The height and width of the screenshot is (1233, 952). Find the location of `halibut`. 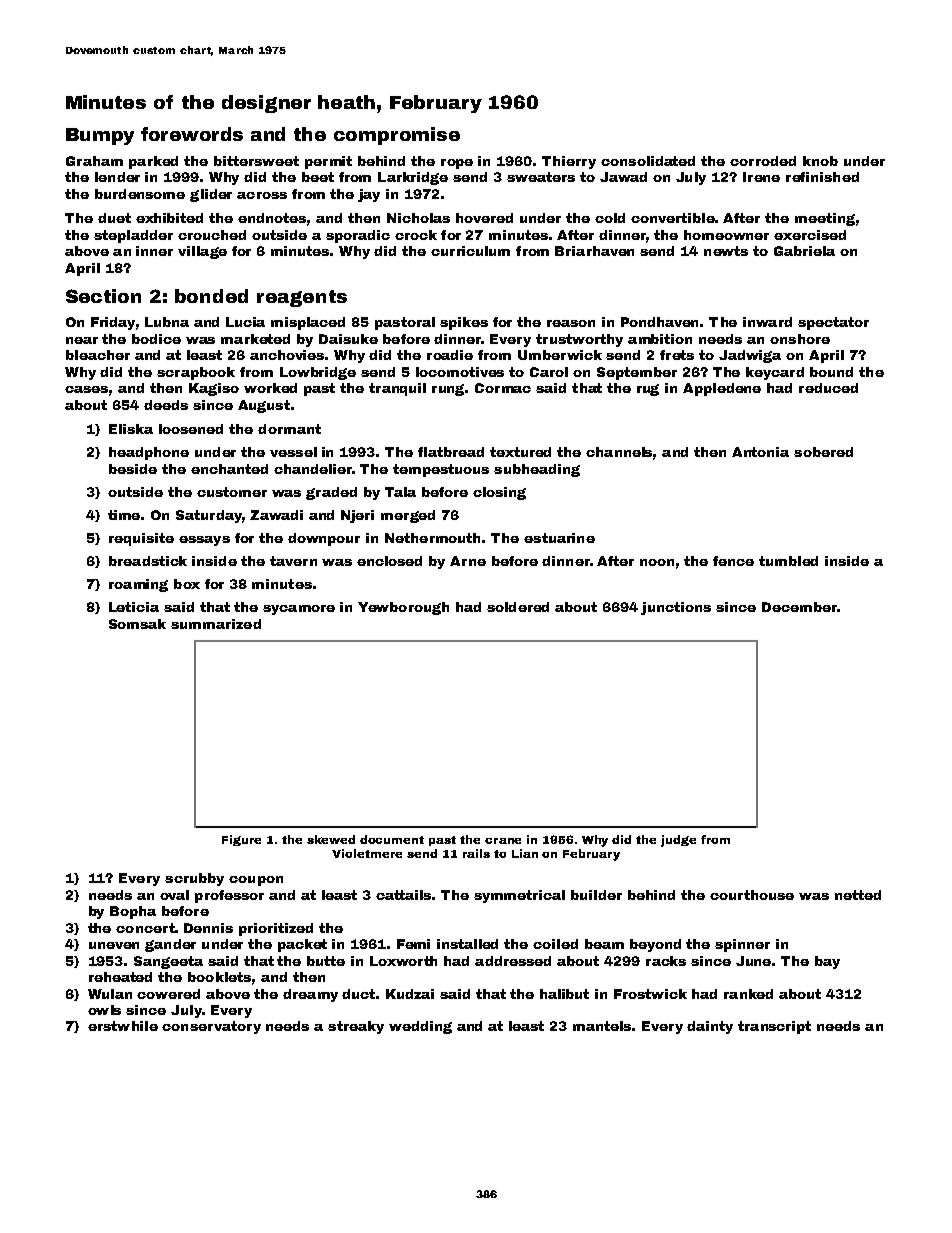

halibut is located at coordinates (564, 994).
